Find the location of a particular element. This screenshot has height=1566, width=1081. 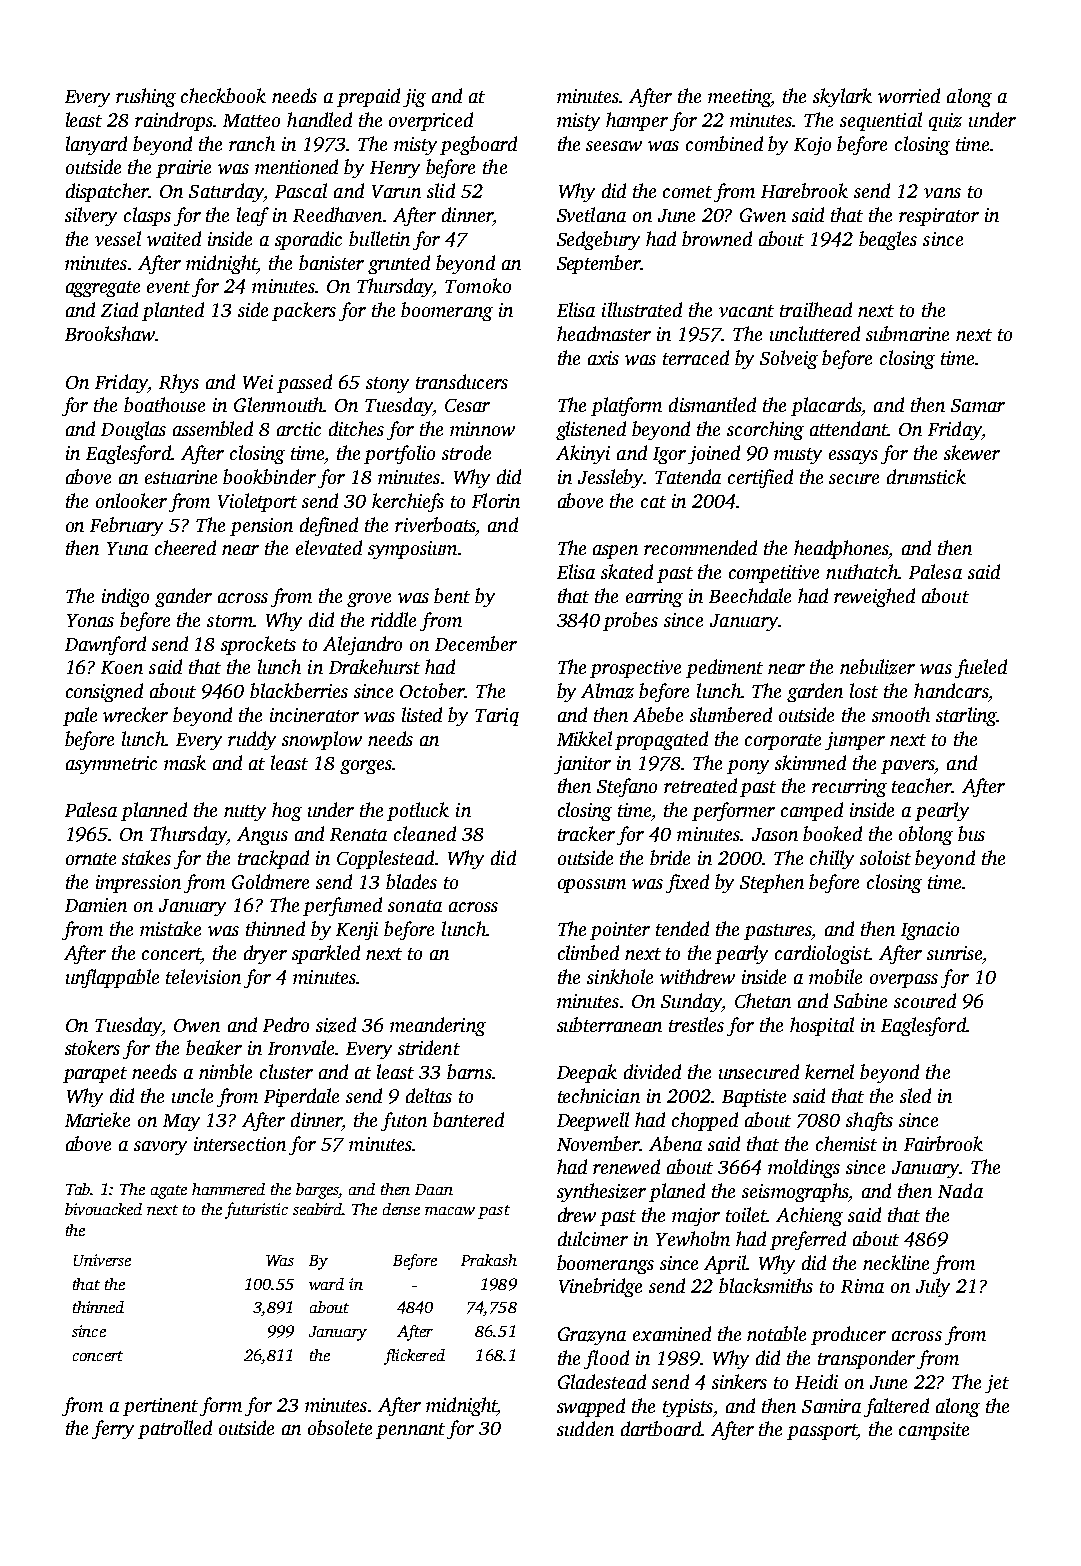

lanyard is located at coordinates (96, 145).
